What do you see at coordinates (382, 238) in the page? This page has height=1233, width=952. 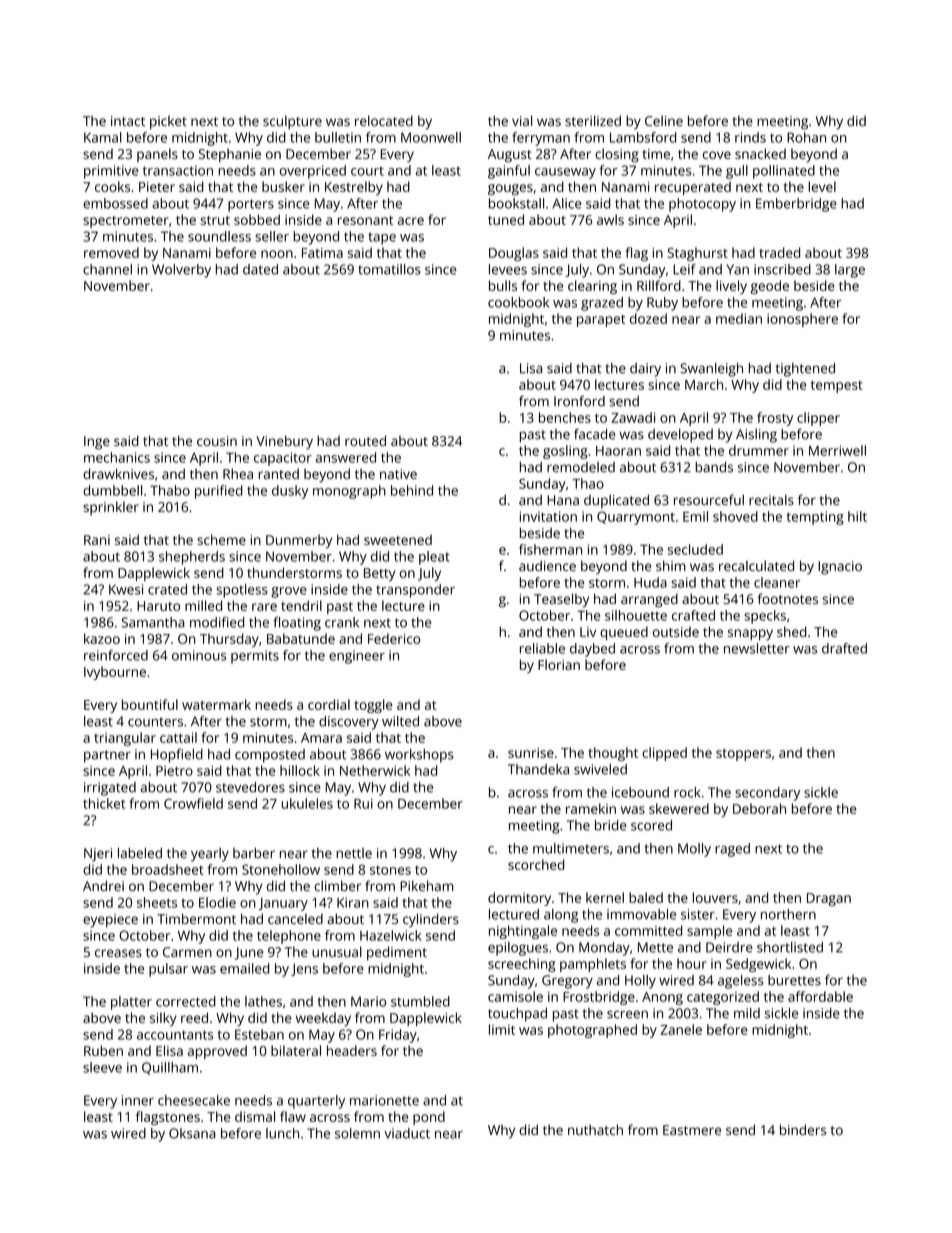 I see `tape` at bounding box center [382, 238].
